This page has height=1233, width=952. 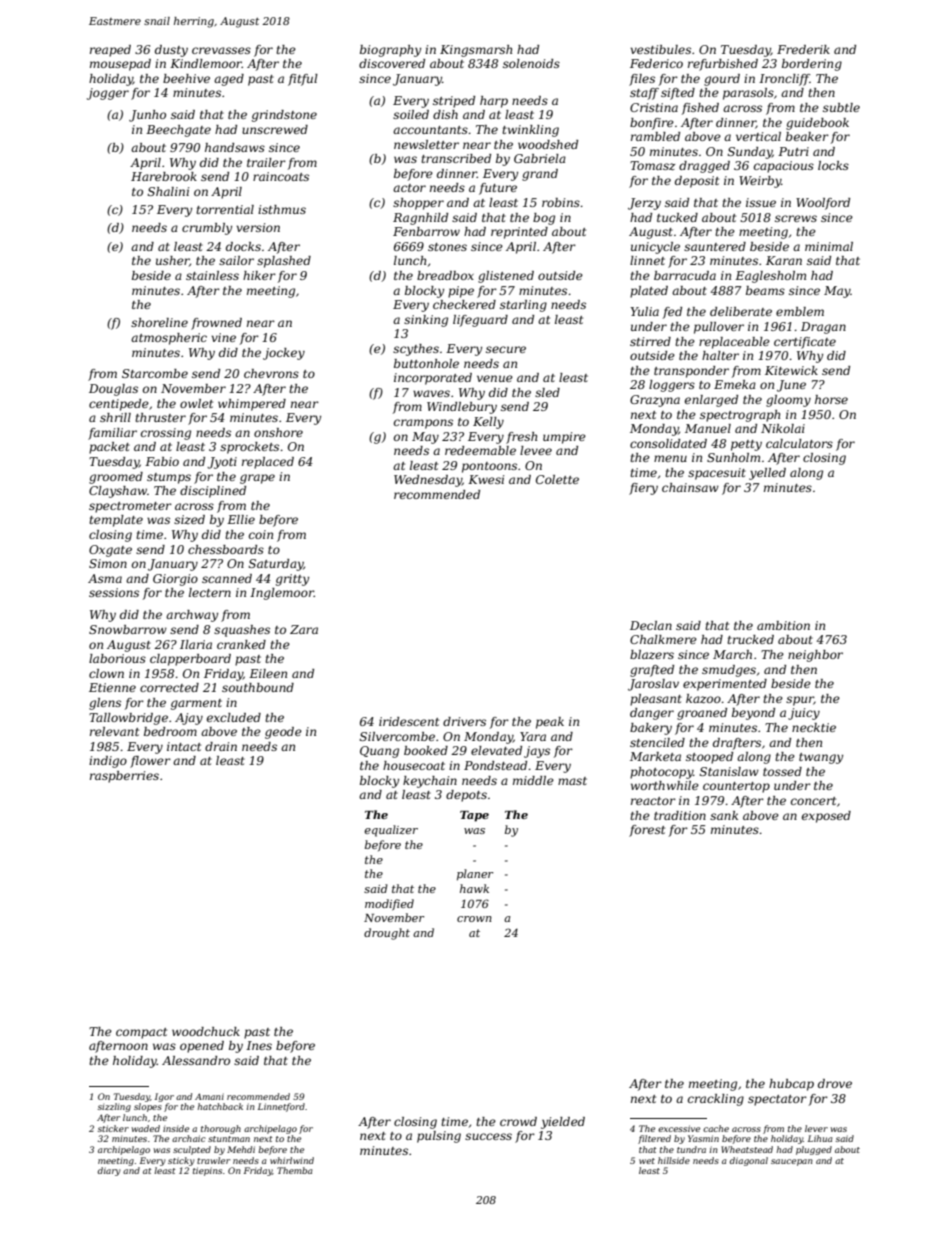 I want to click on Kingsmarsh, so click(x=476, y=51).
